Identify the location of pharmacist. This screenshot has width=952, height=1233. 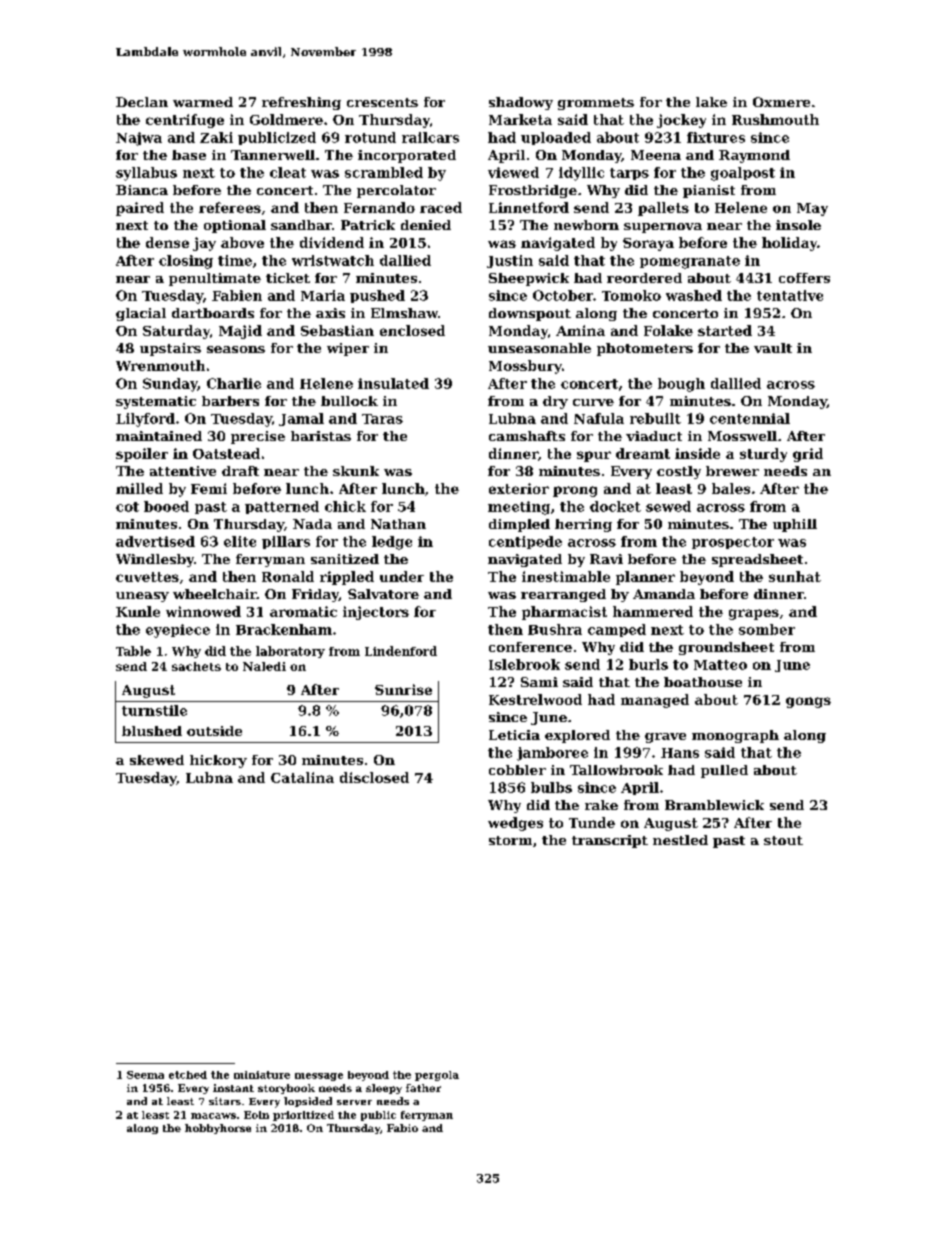
(564, 613).
